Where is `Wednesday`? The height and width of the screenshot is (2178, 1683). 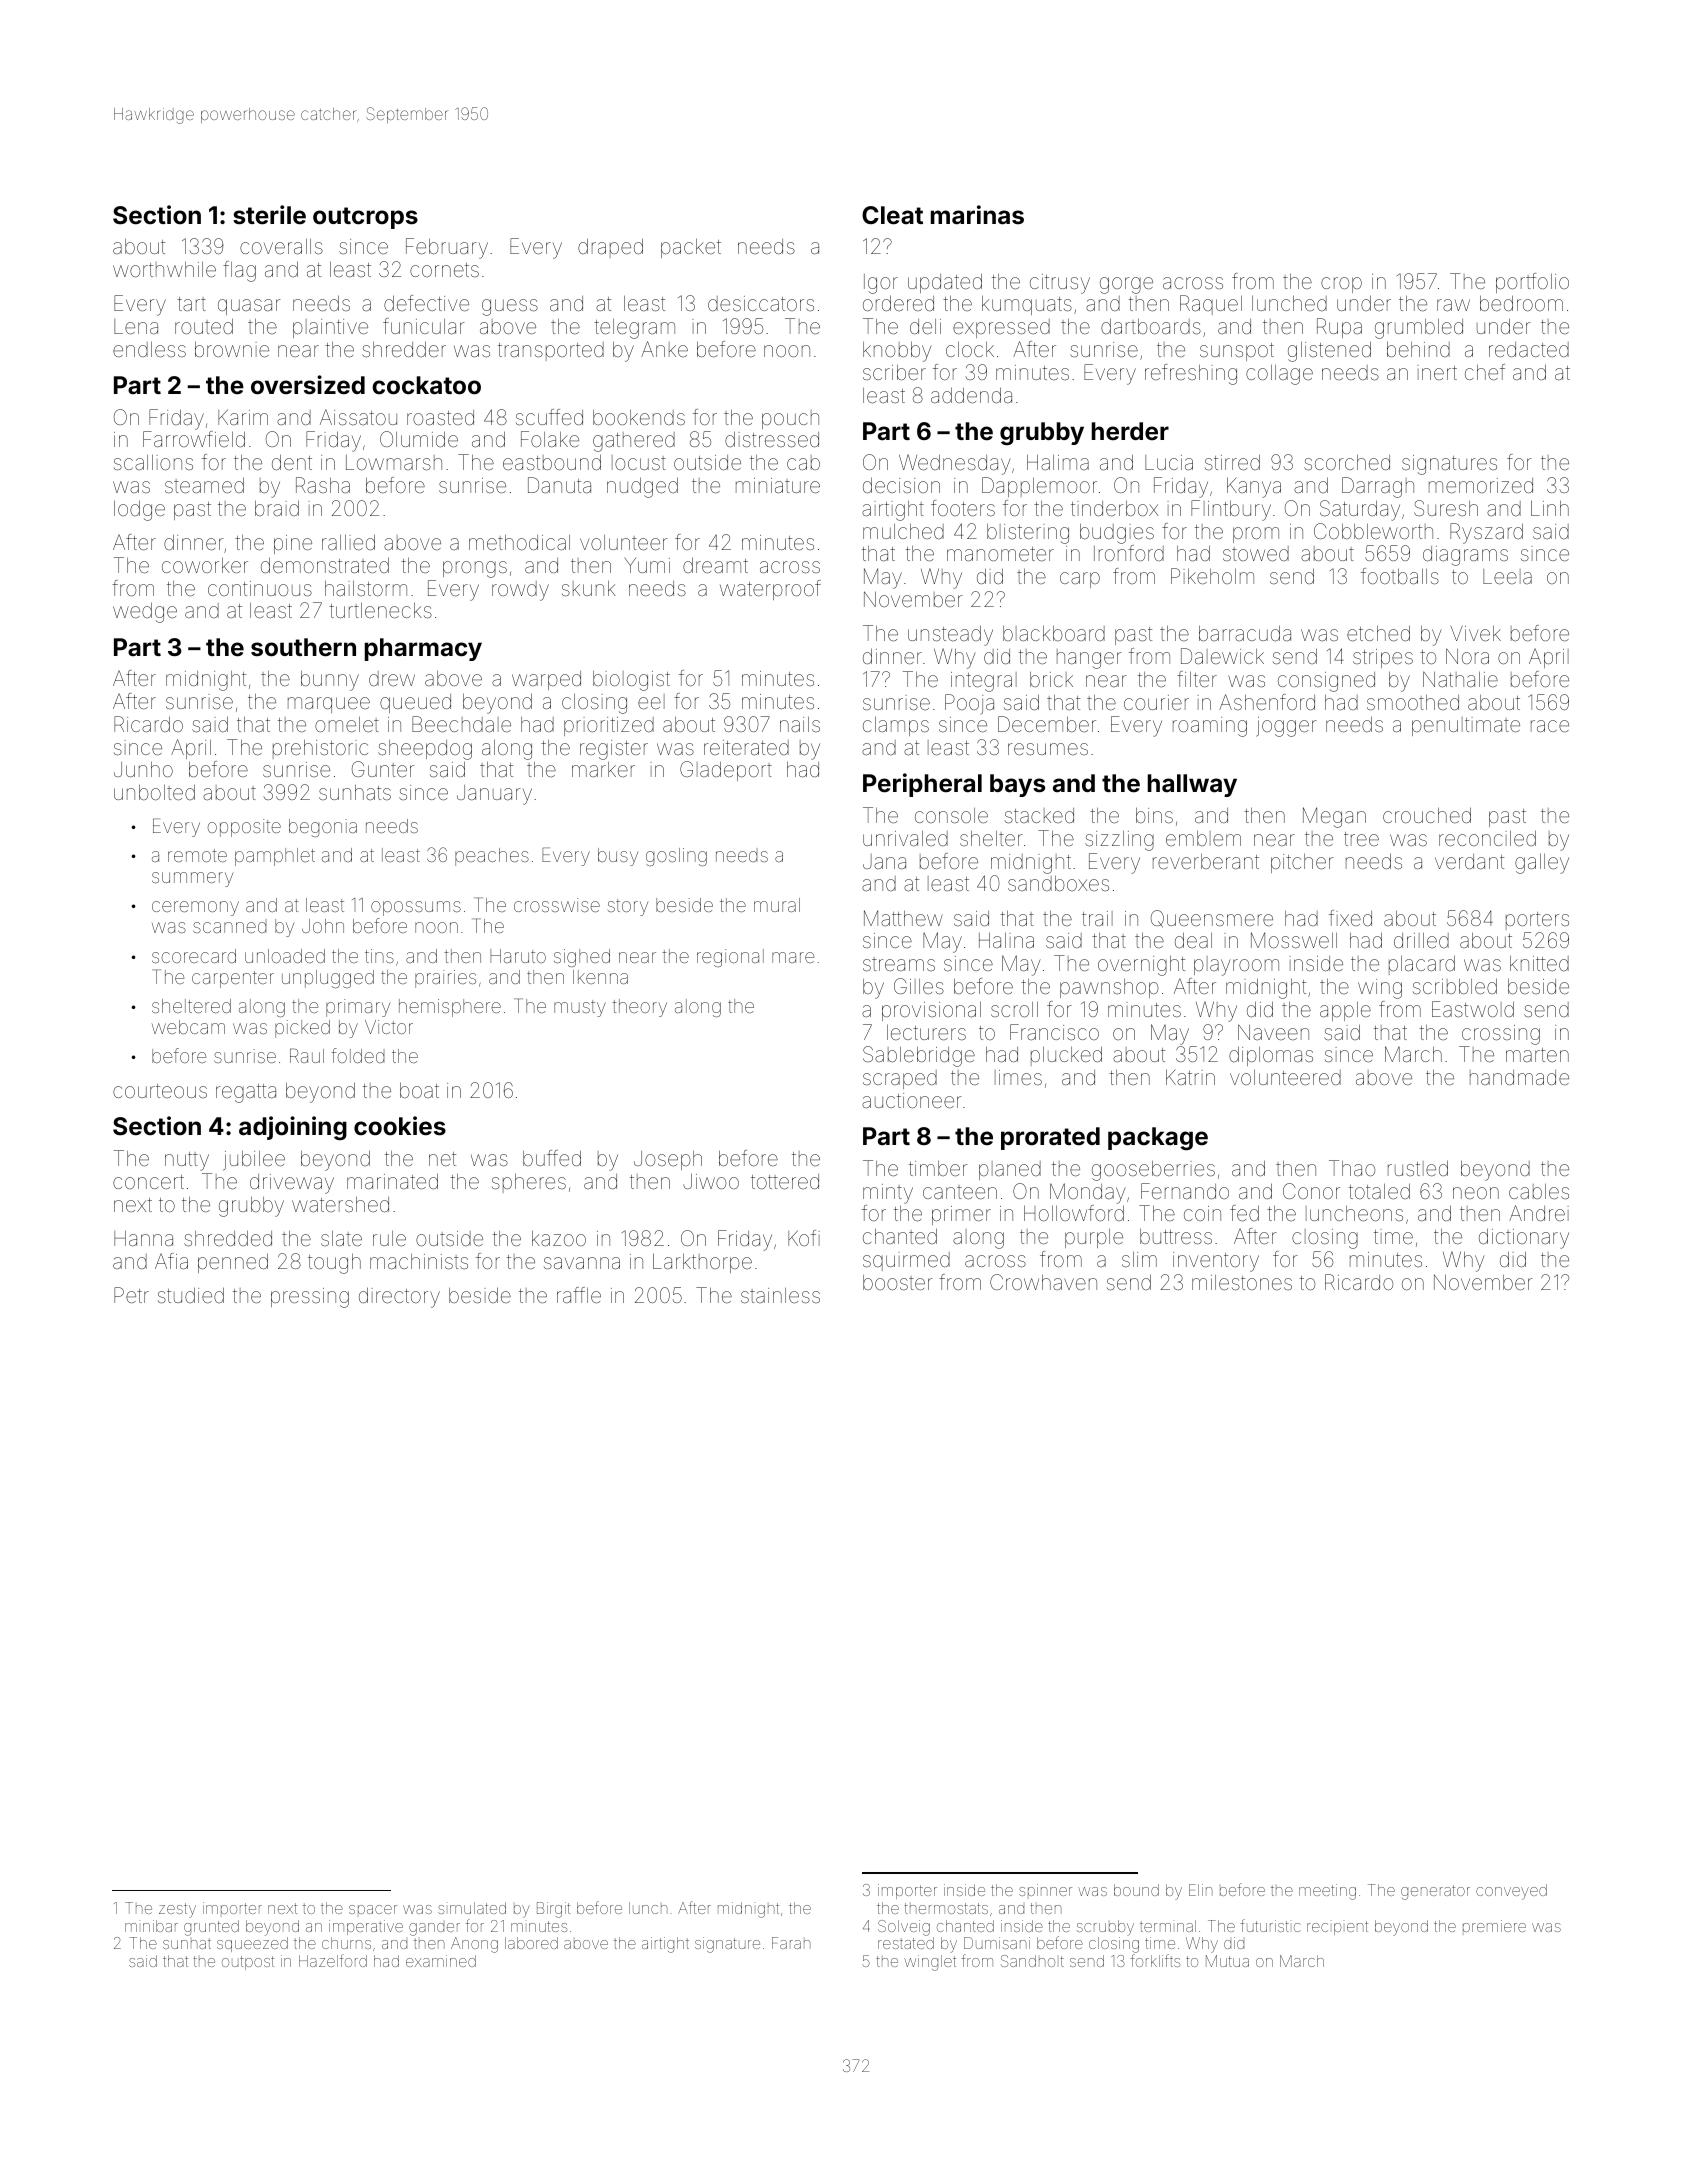
Wednesday is located at coordinates (955, 464).
